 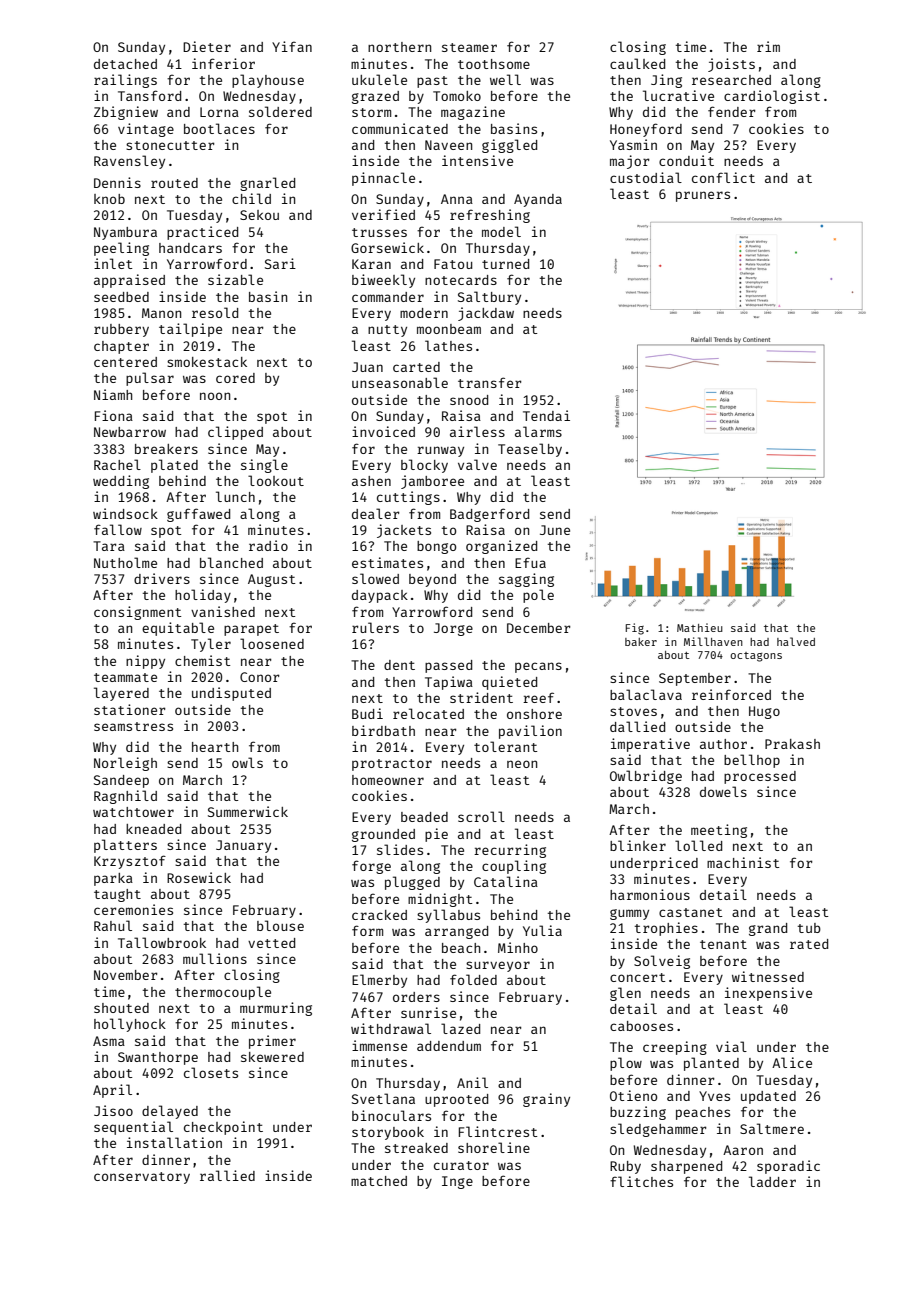 I want to click on halved, so click(x=796, y=641).
